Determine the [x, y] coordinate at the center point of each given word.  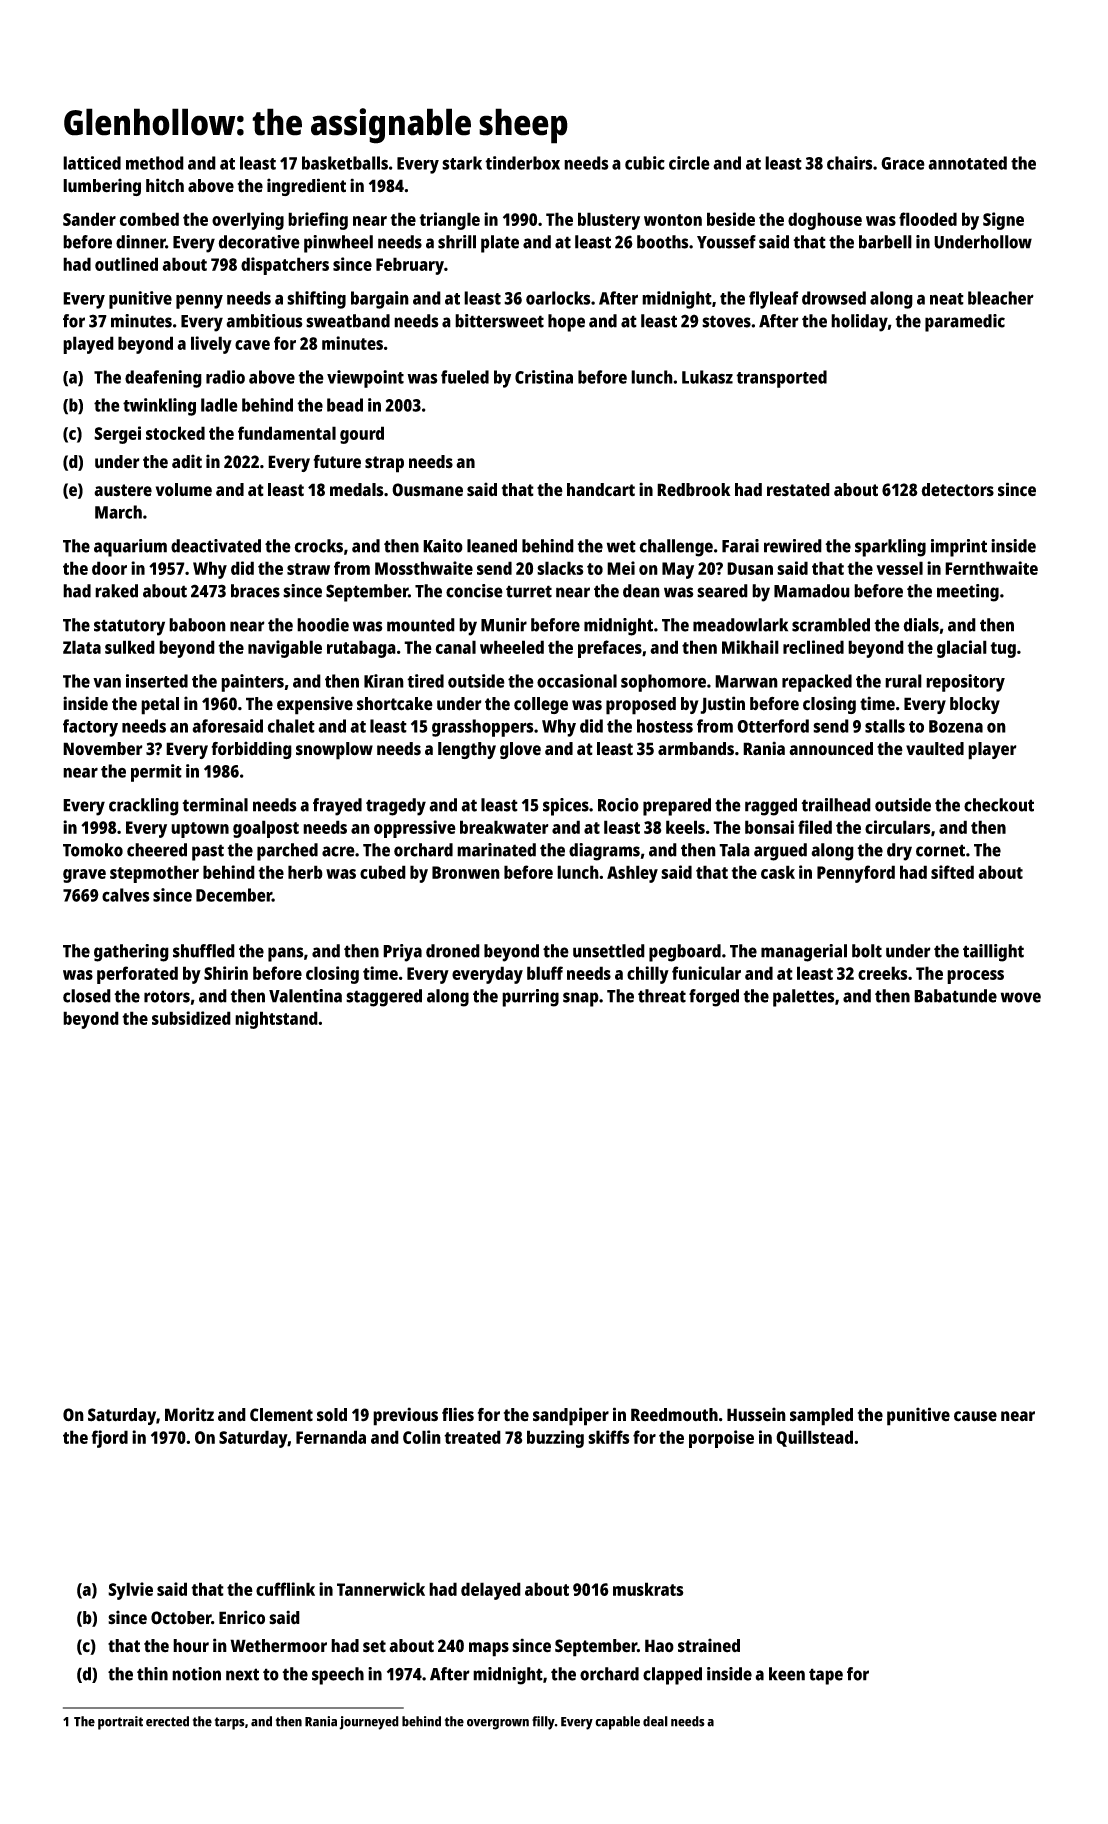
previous [405, 1416]
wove [1021, 997]
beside [731, 219]
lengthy [467, 750]
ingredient [306, 187]
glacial [962, 649]
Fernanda [331, 1437]
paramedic [965, 323]
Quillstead [814, 1438]
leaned [492, 546]
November [103, 749]
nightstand [276, 1020]
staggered [384, 998]
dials [921, 625]
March [118, 512]
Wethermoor [278, 1646]
